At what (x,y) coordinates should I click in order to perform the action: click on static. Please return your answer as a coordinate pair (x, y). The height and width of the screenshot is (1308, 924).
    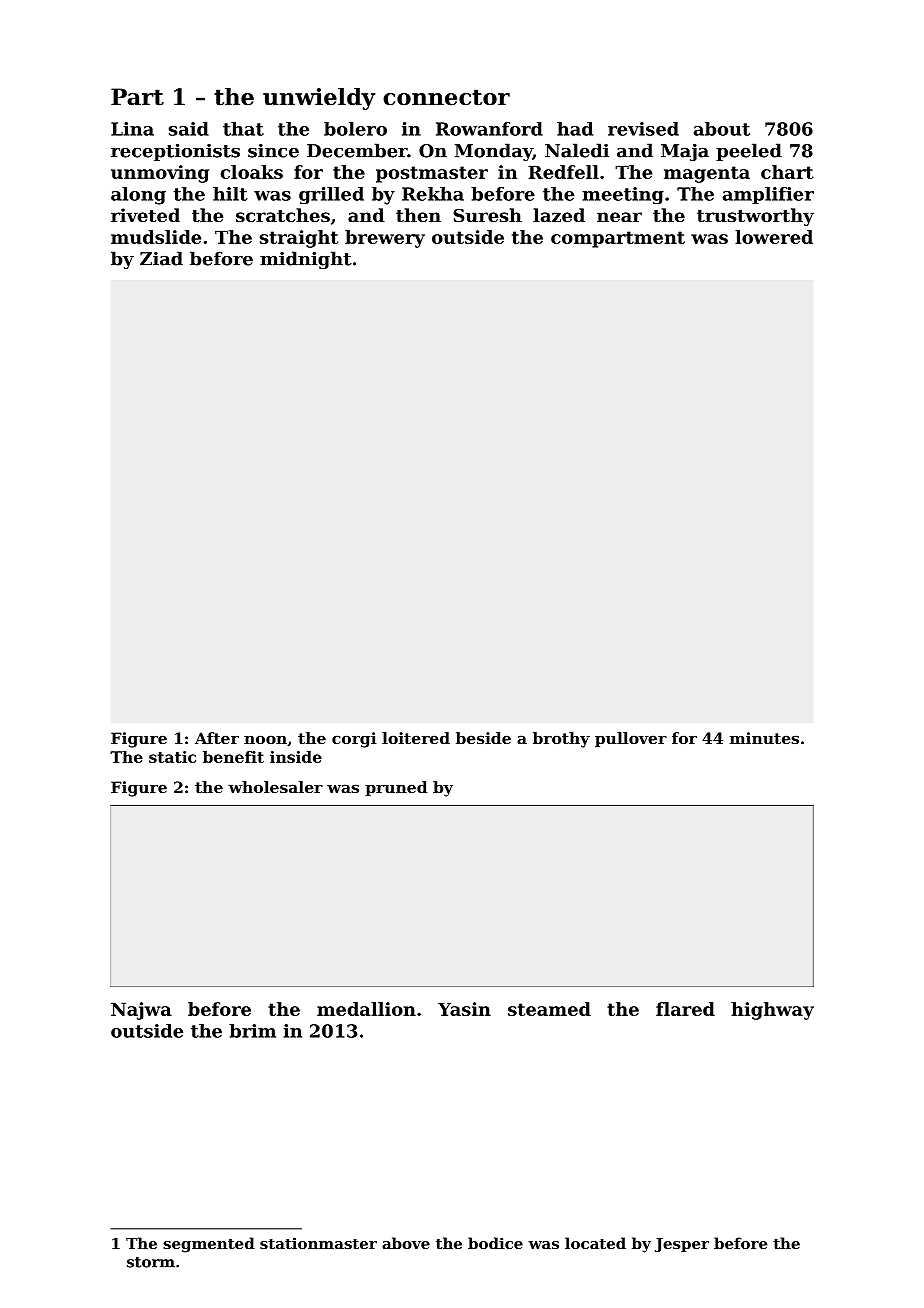
    Looking at the image, I should click on (172, 757).
